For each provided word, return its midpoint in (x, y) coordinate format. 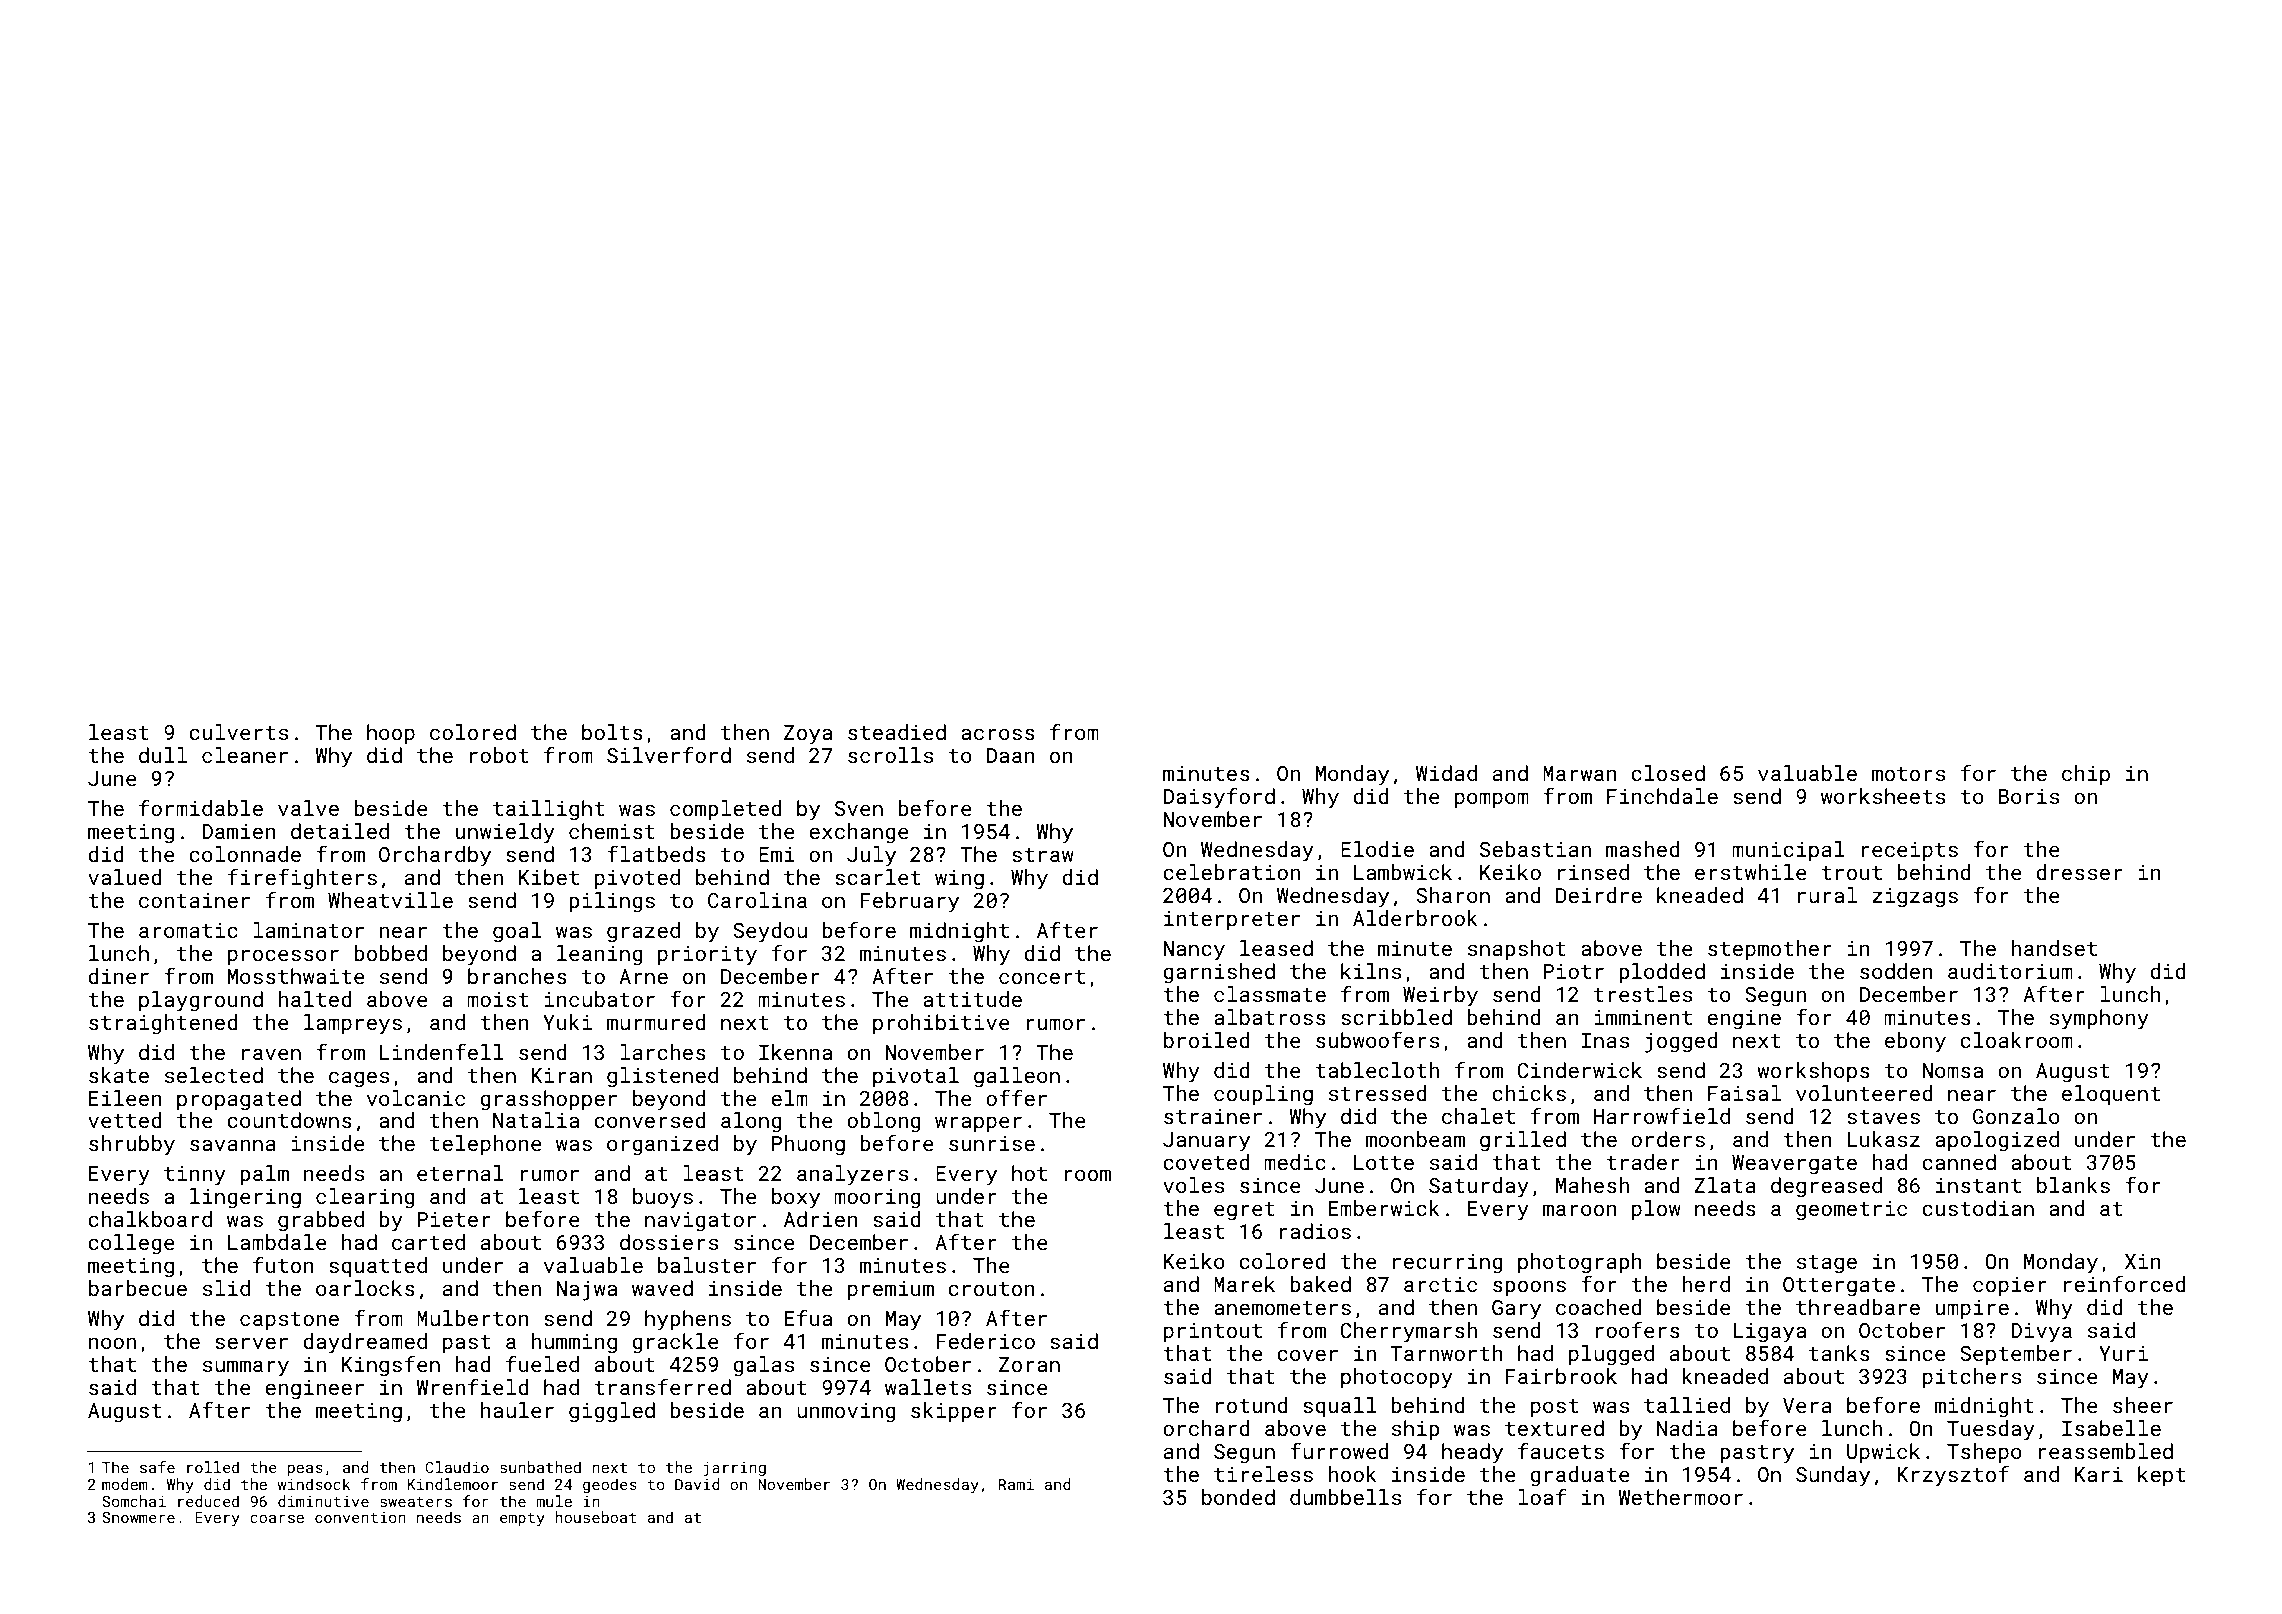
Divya (2041, 1333)
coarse (277, 1518)
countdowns (289, 1120)
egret (1244, 1211)
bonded (1238, 1497)
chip (2086, 775)
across (998, 734)
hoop (391, 734)
